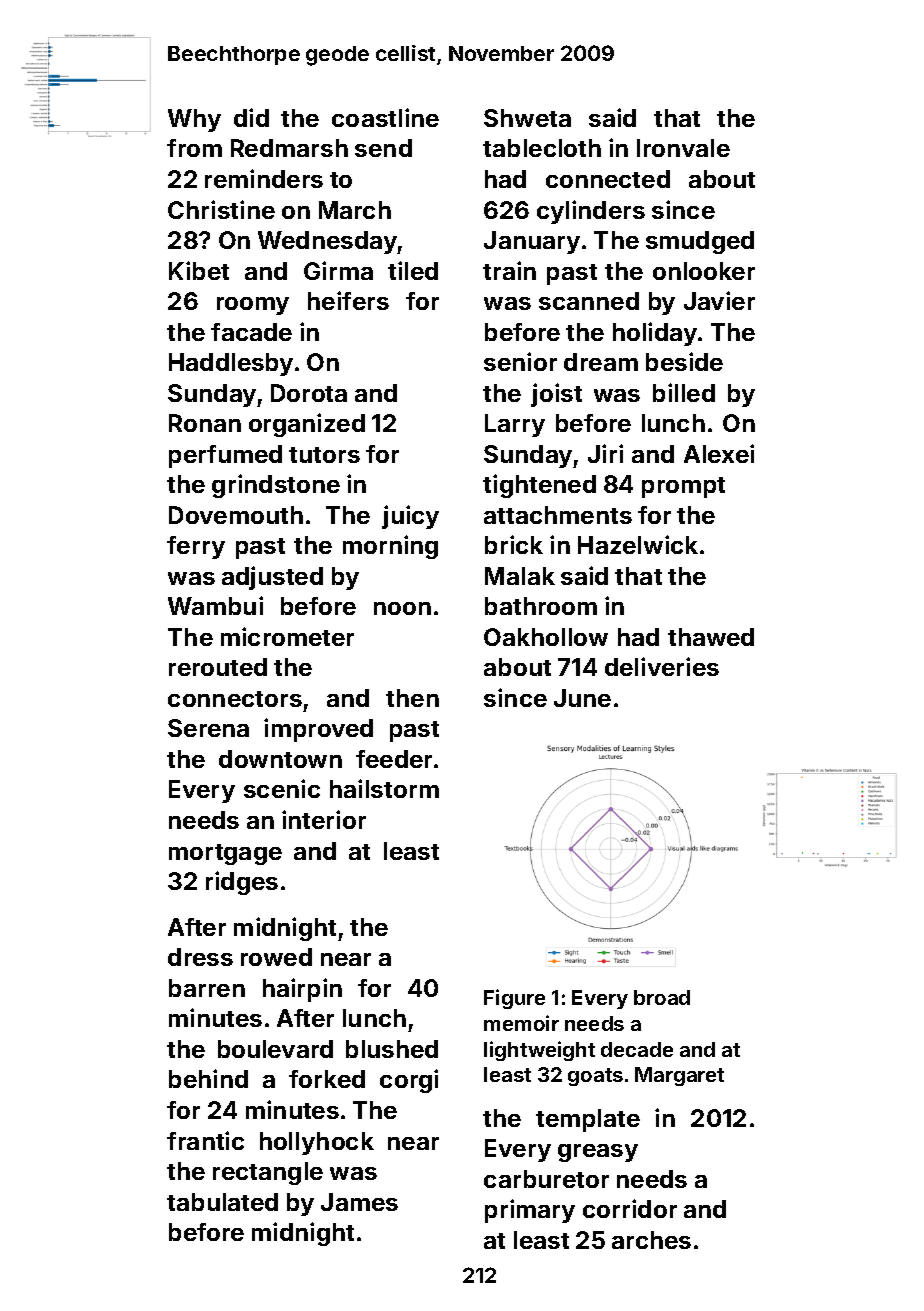  I want to click on smudged, so click(700, 242).
